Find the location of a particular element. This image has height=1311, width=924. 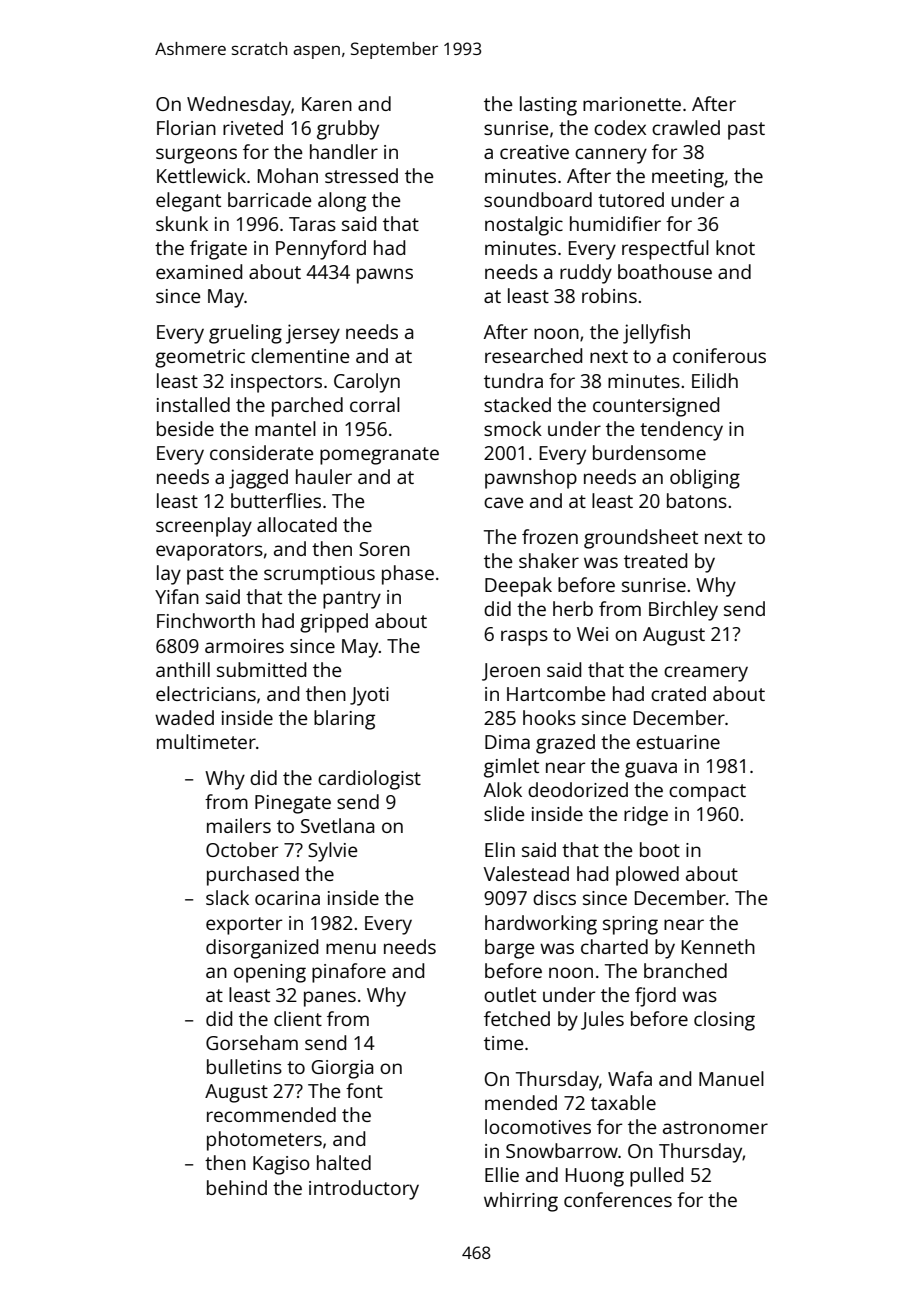

slack is located at coordinates (227, 897).
